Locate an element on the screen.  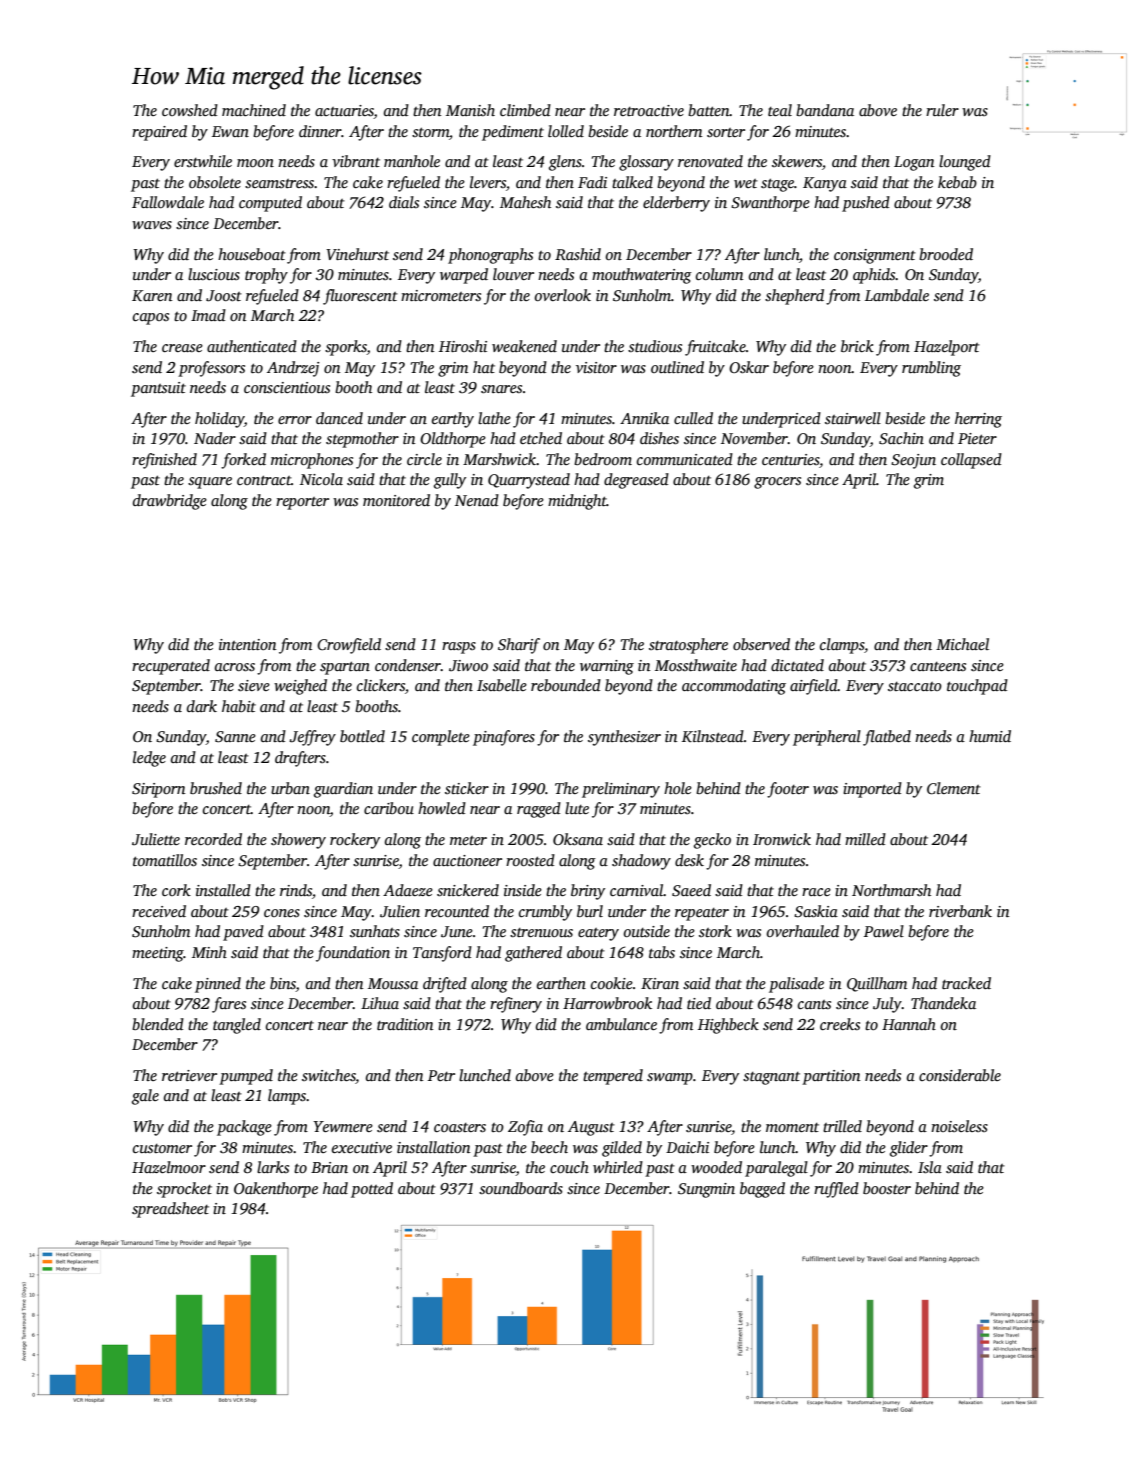
outlined is located at coordinates (677, 367).
